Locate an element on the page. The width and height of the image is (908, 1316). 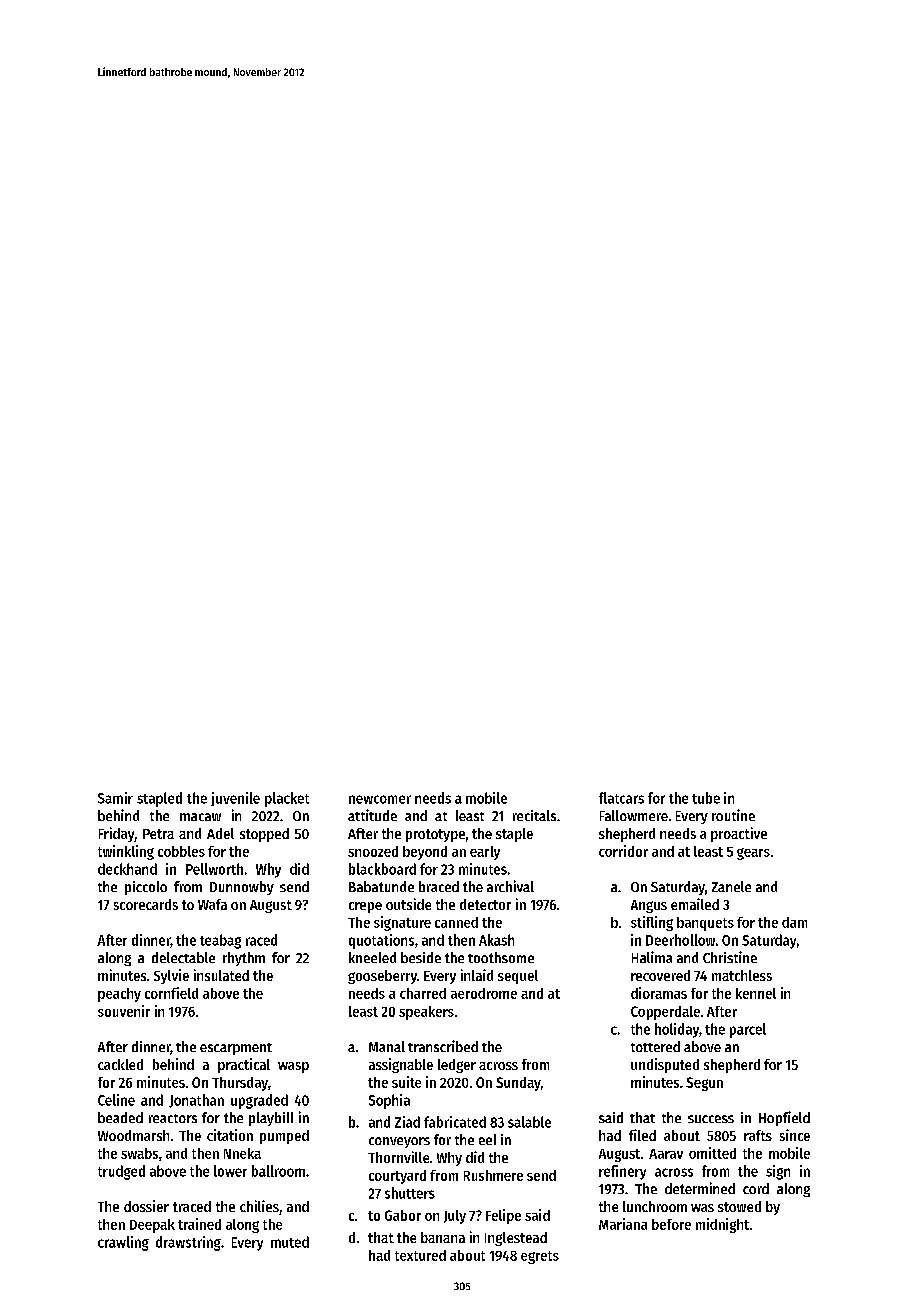
Deerhollow is located at coordinates (680, 940).
